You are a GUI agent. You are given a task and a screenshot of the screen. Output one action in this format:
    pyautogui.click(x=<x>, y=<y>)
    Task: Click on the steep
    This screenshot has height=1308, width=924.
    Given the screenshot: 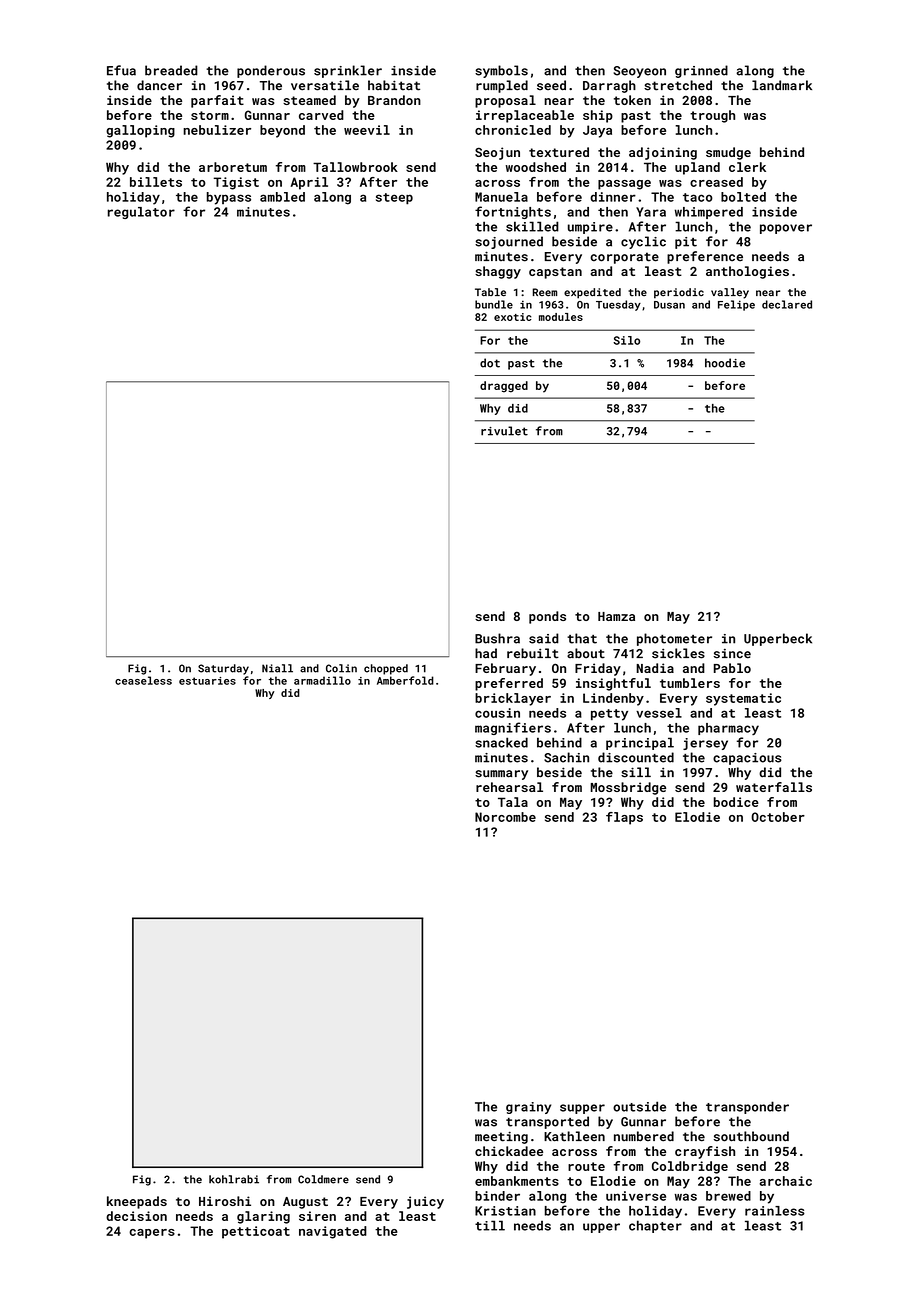 What is the action you would take?
    pyautogui.click(x=394, y=199)
